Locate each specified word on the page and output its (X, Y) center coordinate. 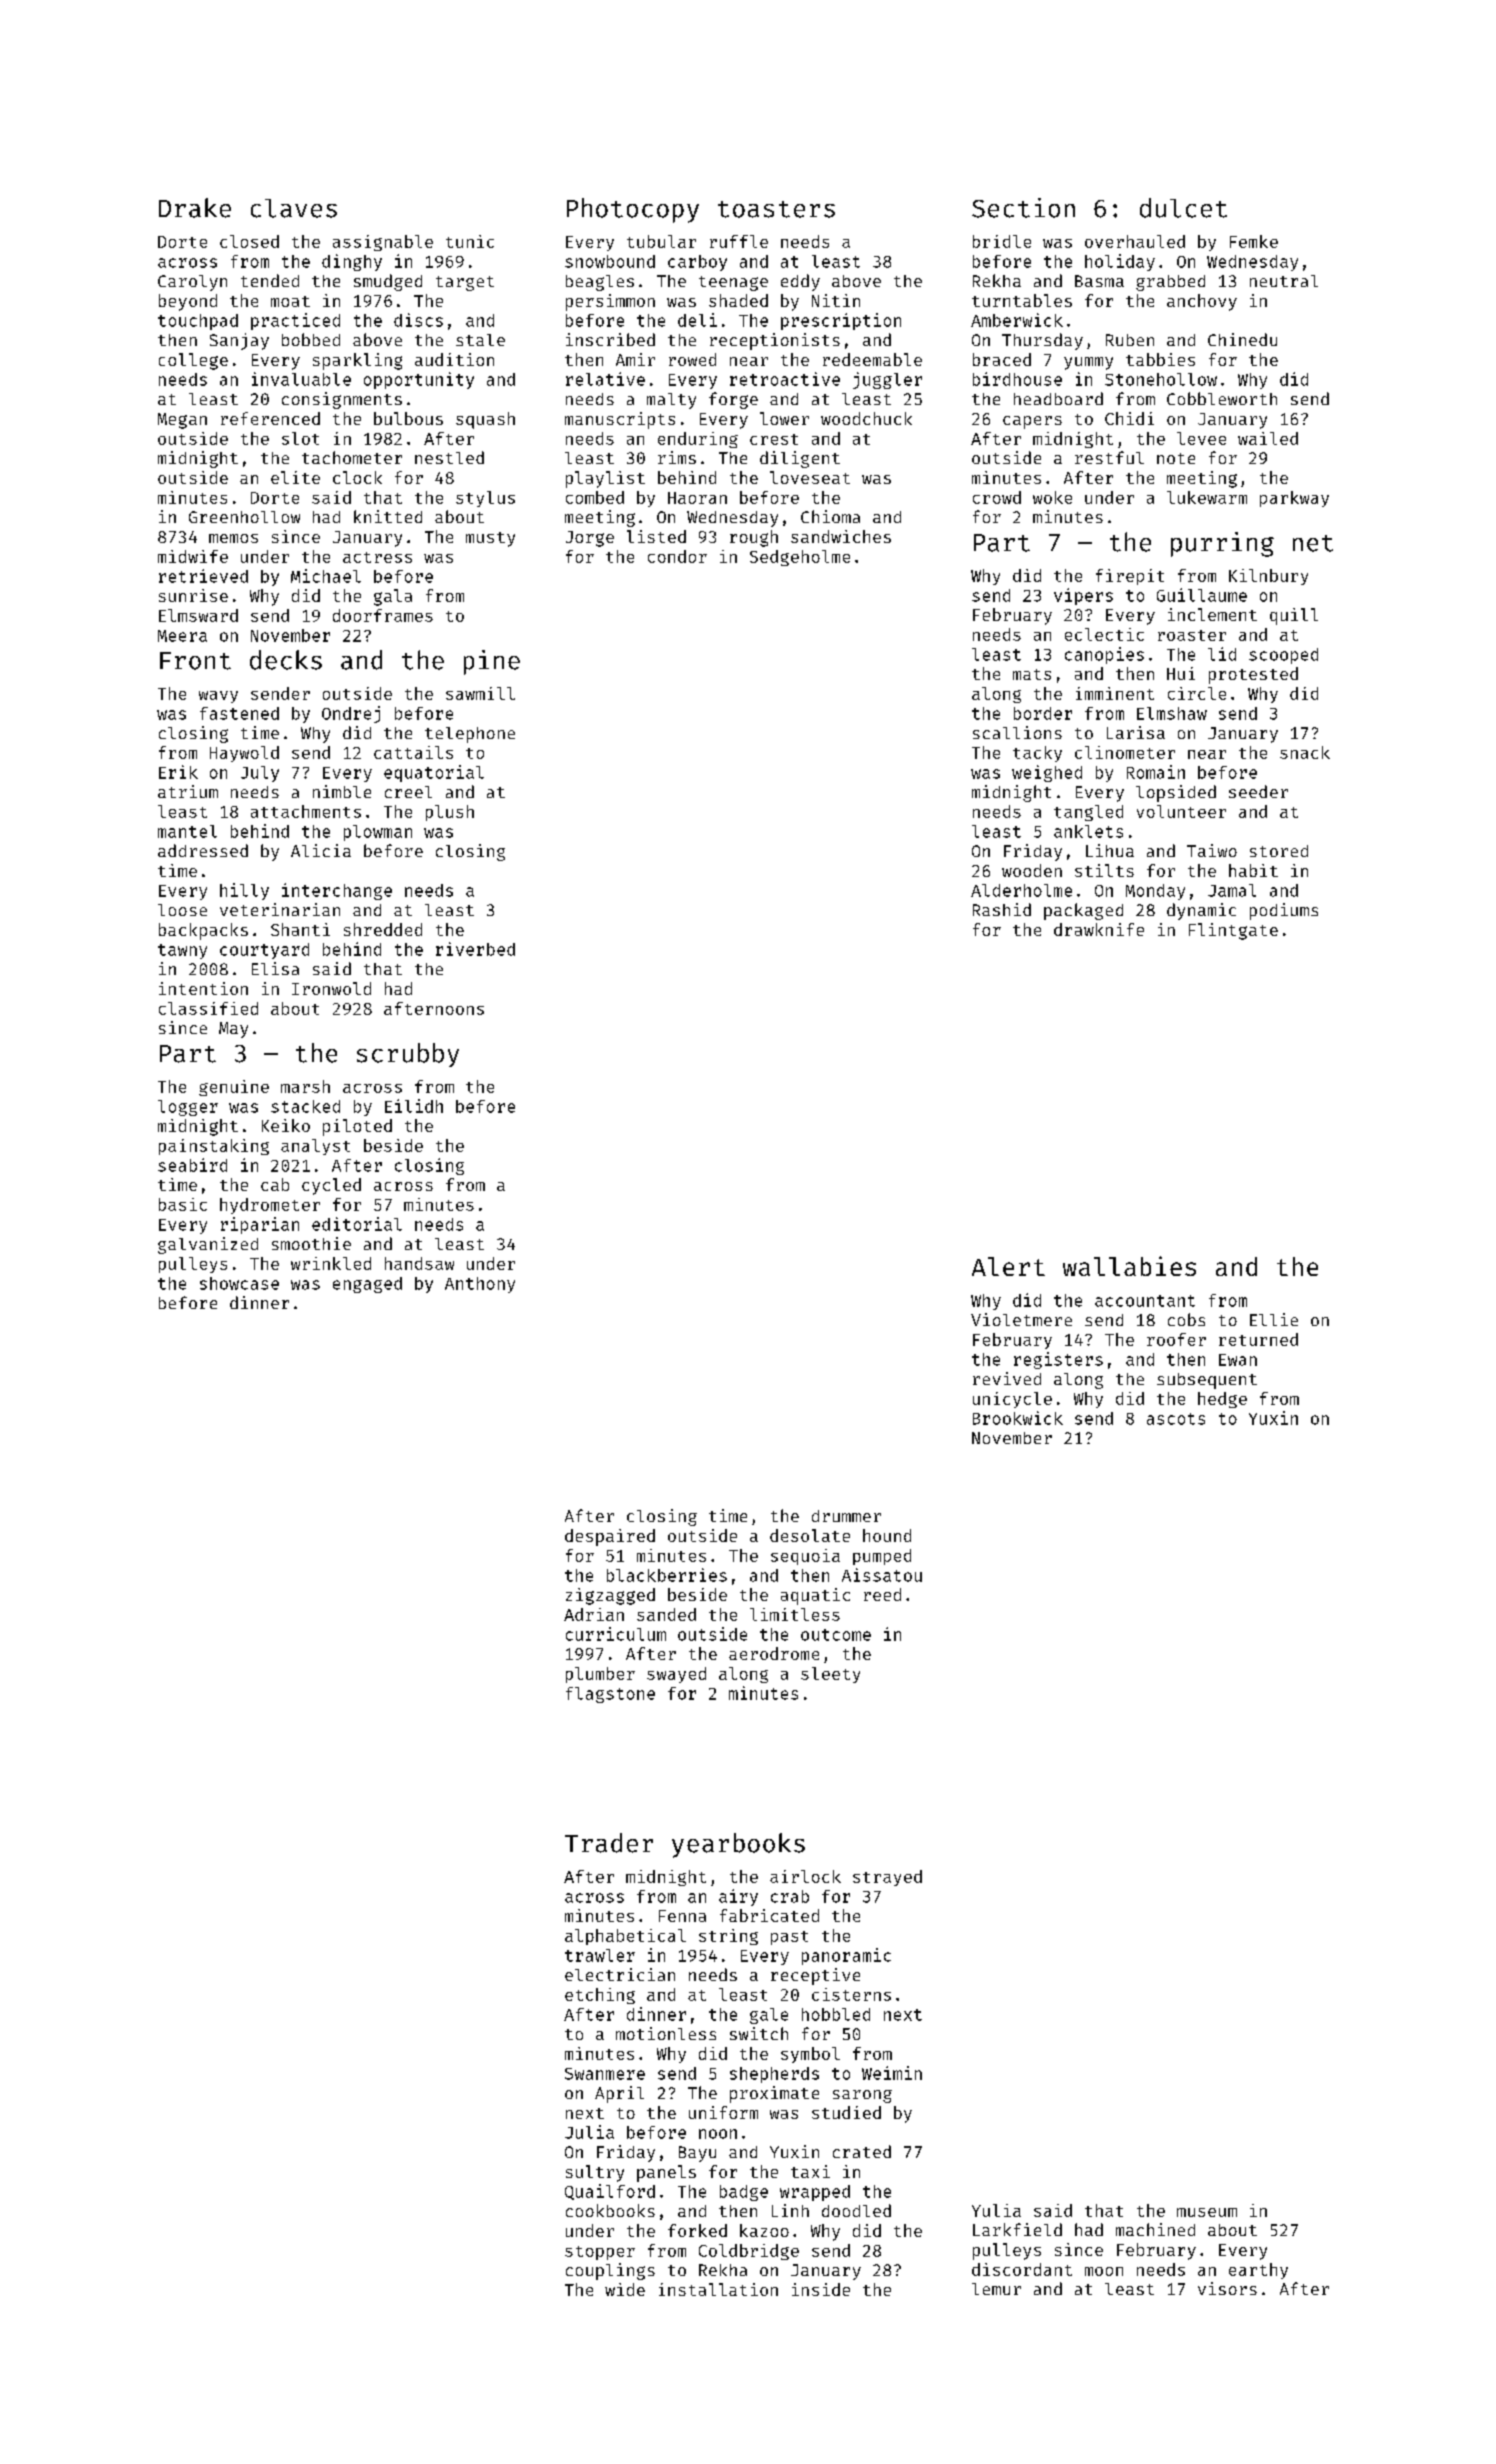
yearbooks (738, 1845)
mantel (187, 831)
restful (1109, 457)
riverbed (475, 949)
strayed (887, 1878)
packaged (1083, 911)
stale (480, 340)
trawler (600, 1955)
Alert (1008, 1266)
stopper (600, 2253)
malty (671, 401)
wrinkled (331, 1263)
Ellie (1274, 1319)
